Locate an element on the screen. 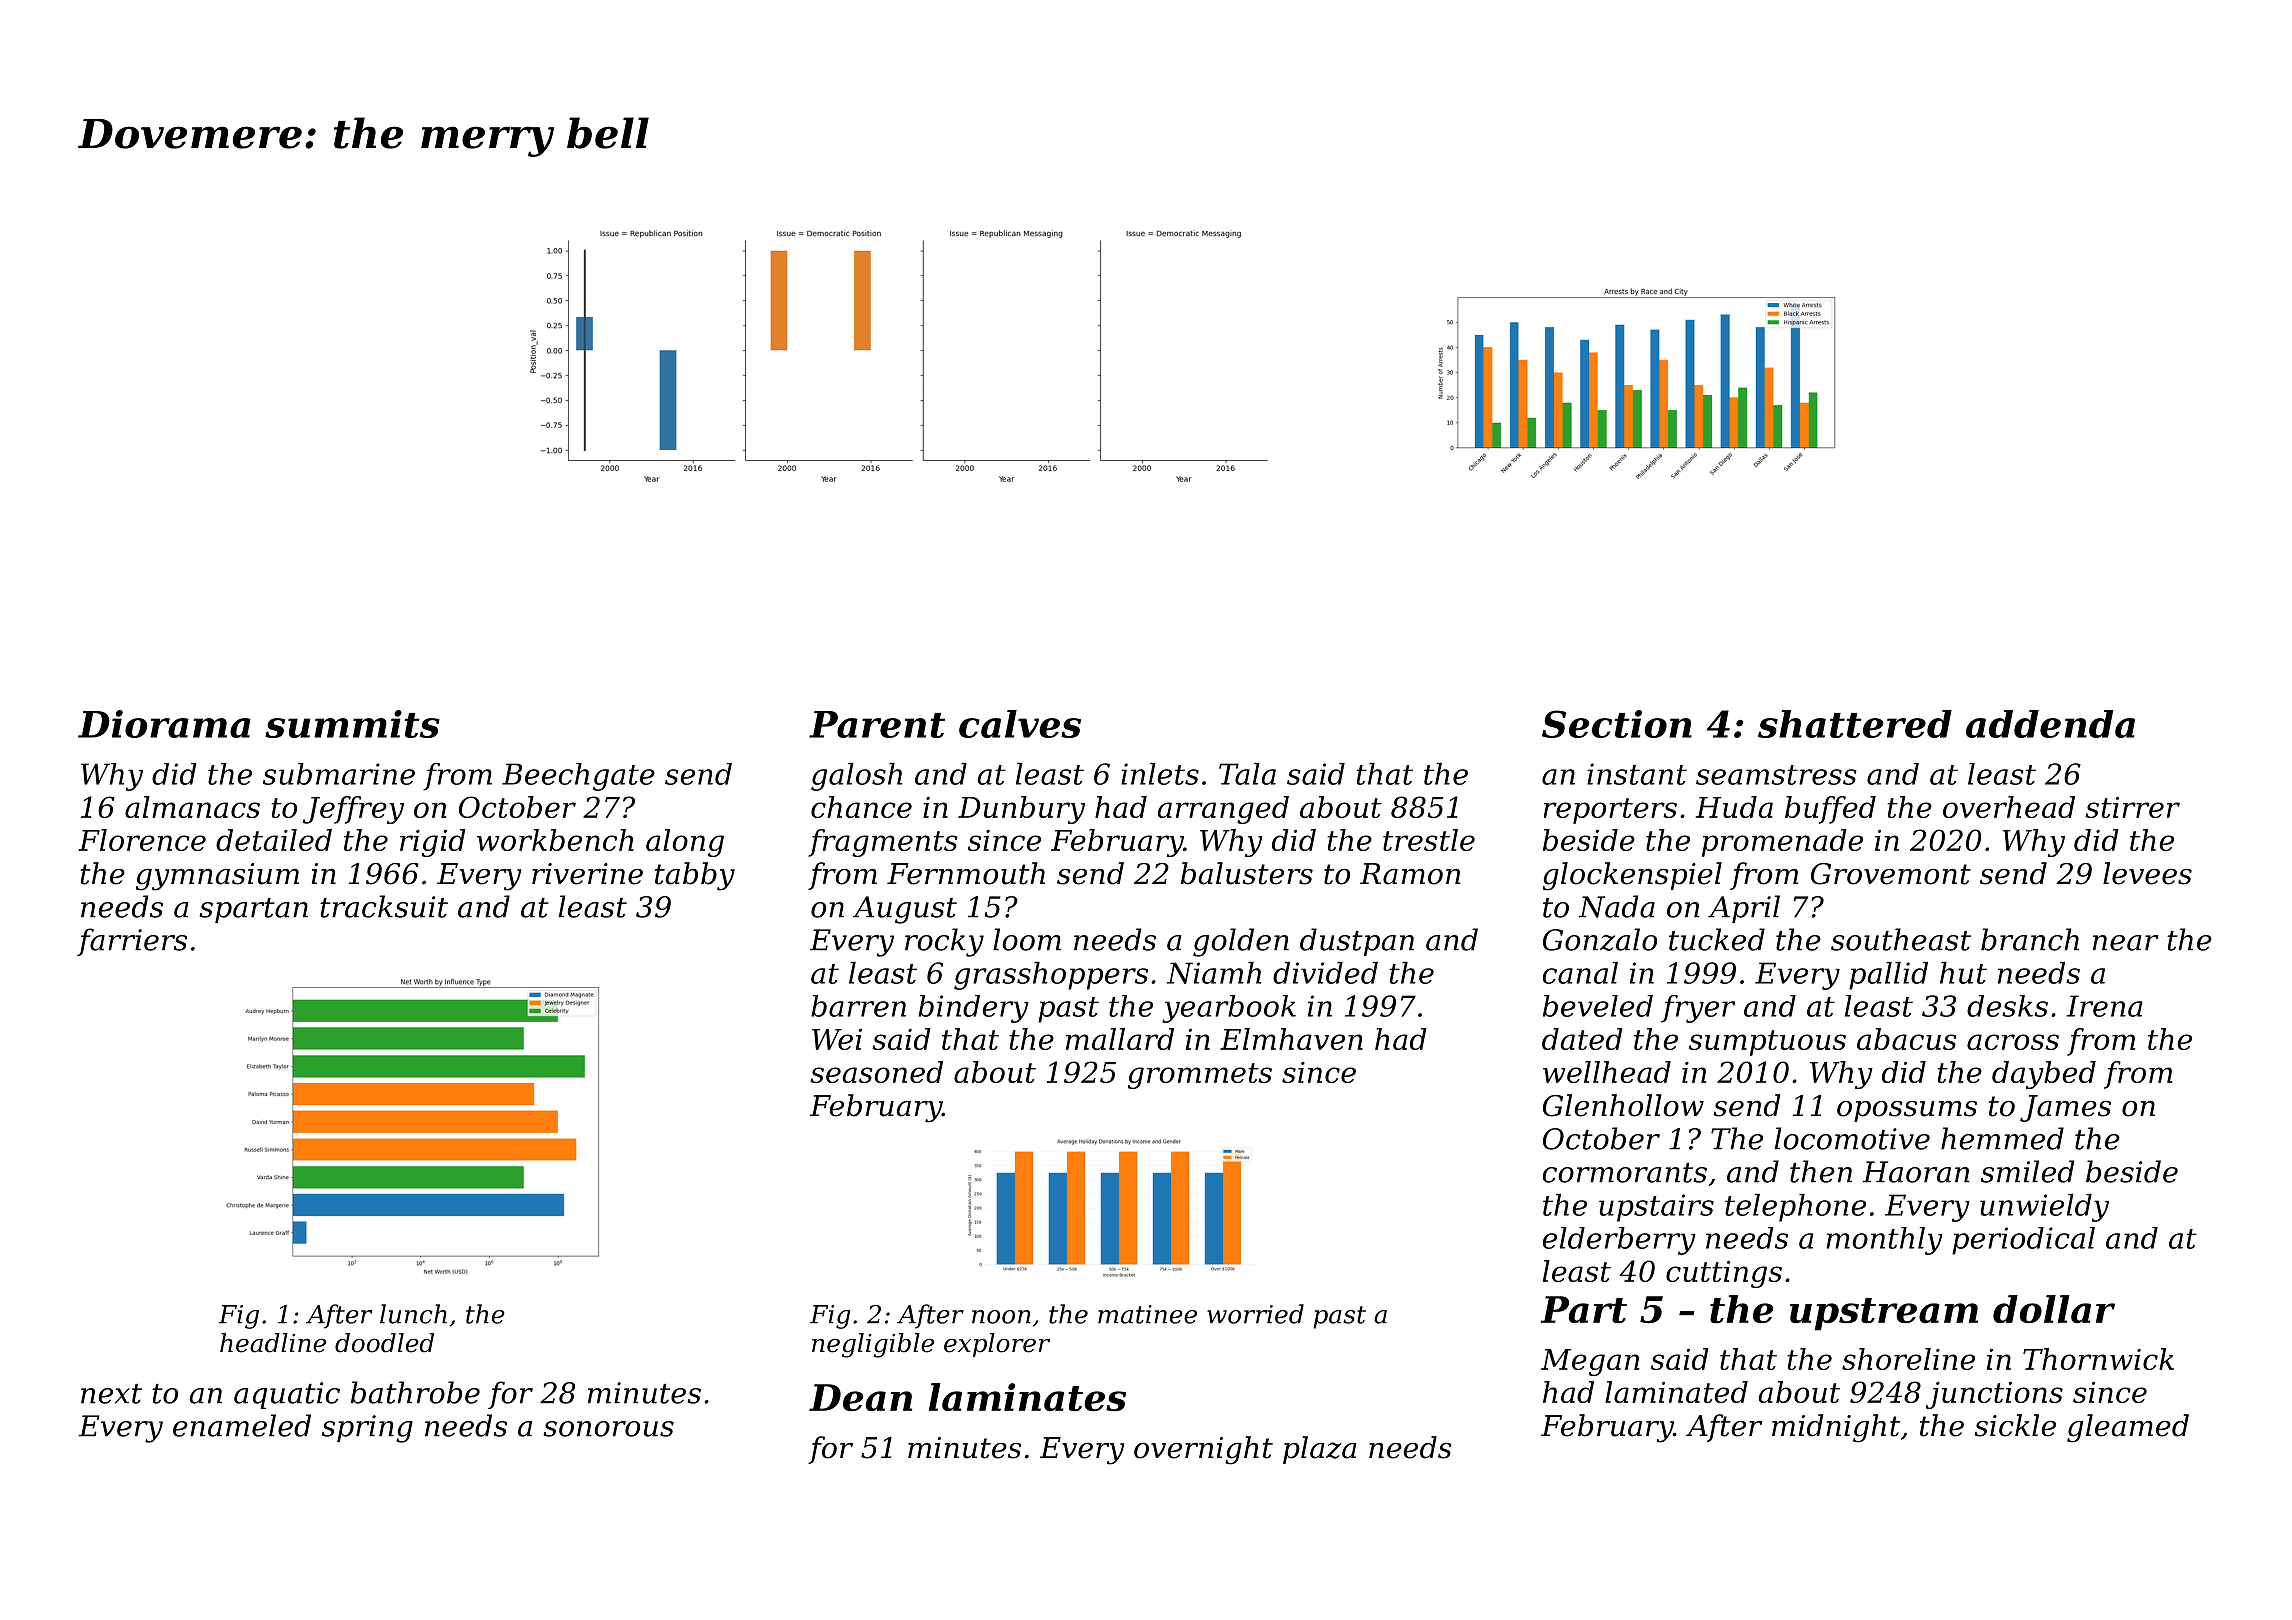 Image resolution: width=2292 pixels, height=1620 pixels. seamstress is located at coordinates (1776, 775).
